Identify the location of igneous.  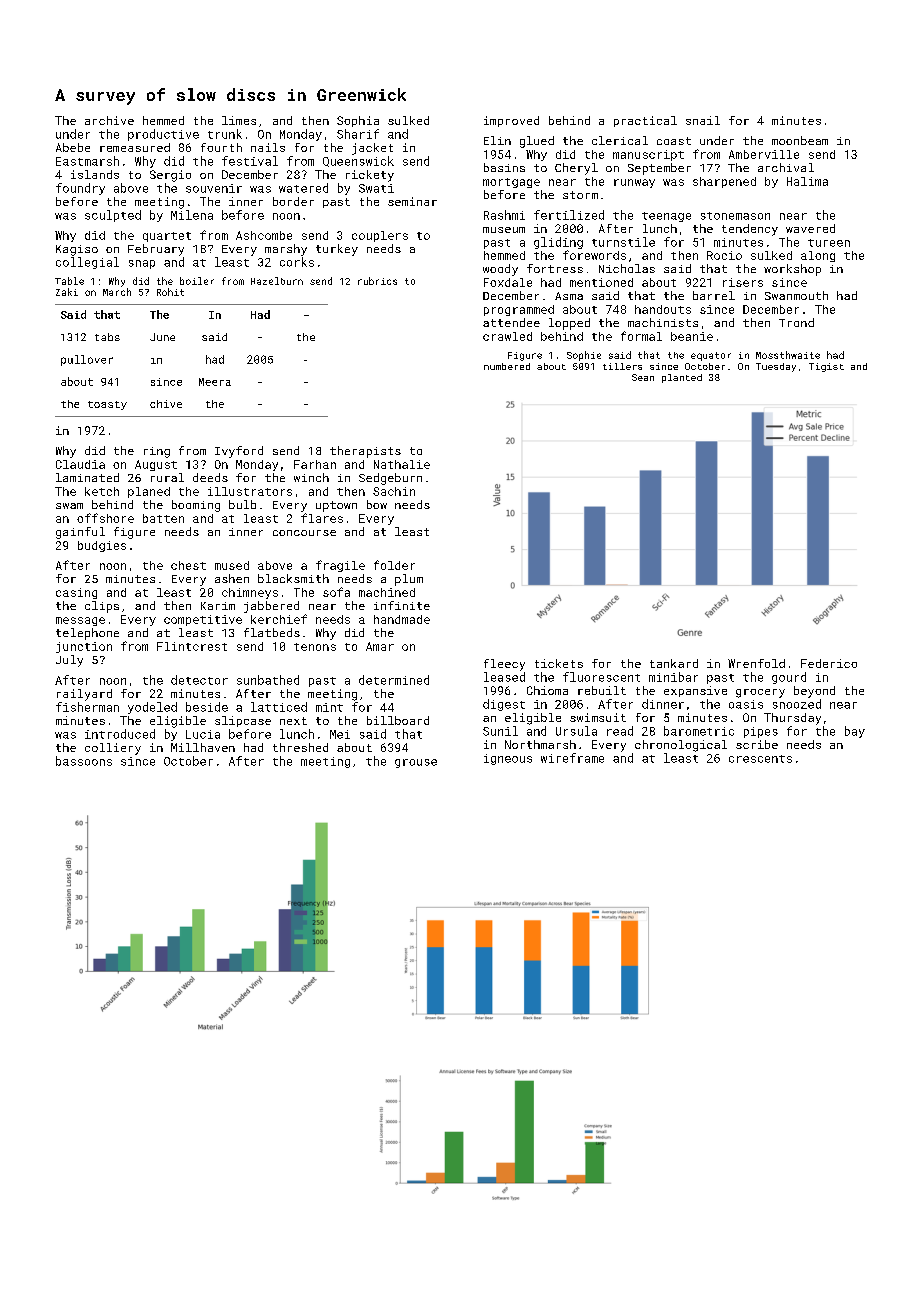
(508, 759).
